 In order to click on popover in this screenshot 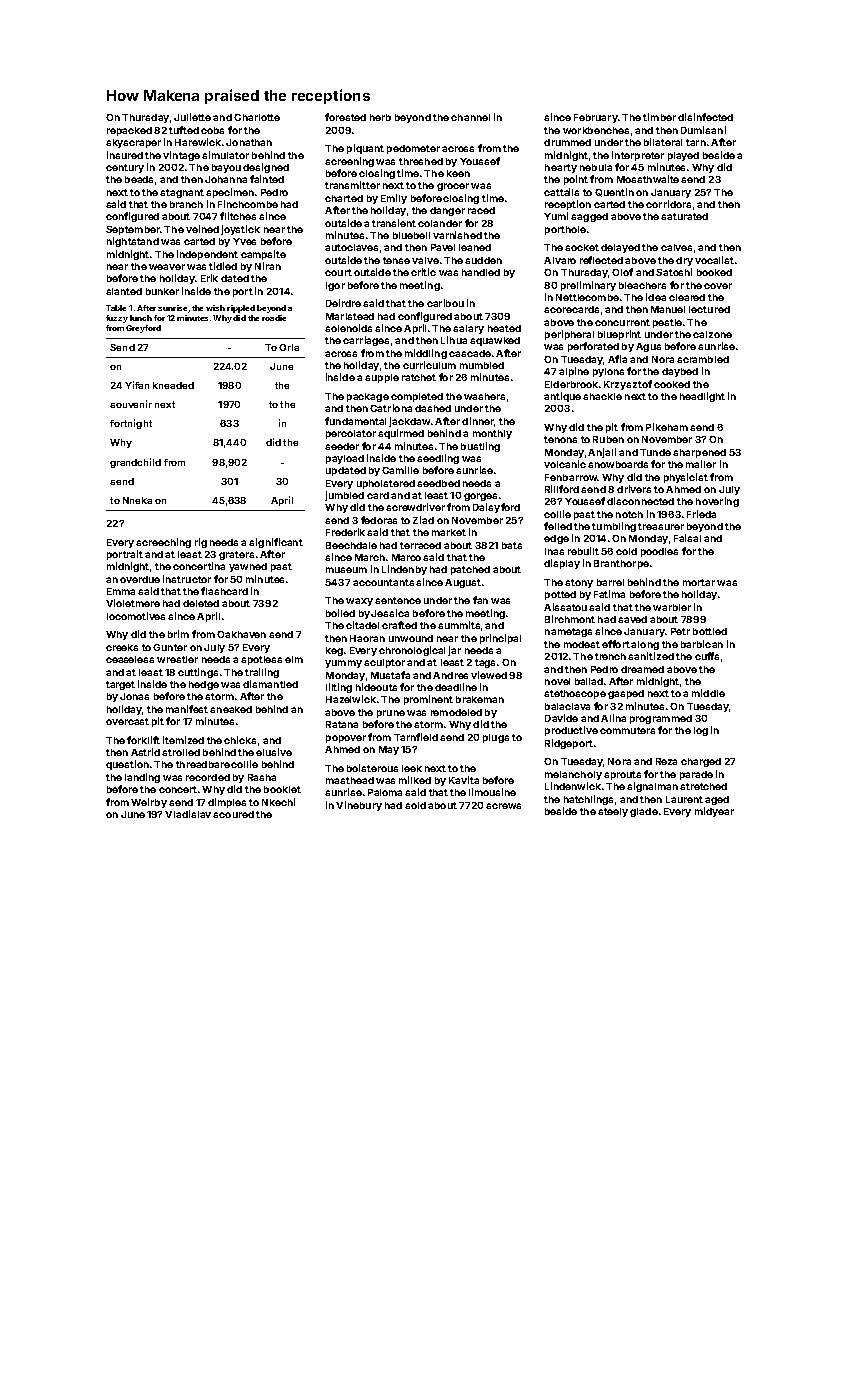, I will do `click(346, 739)`.
